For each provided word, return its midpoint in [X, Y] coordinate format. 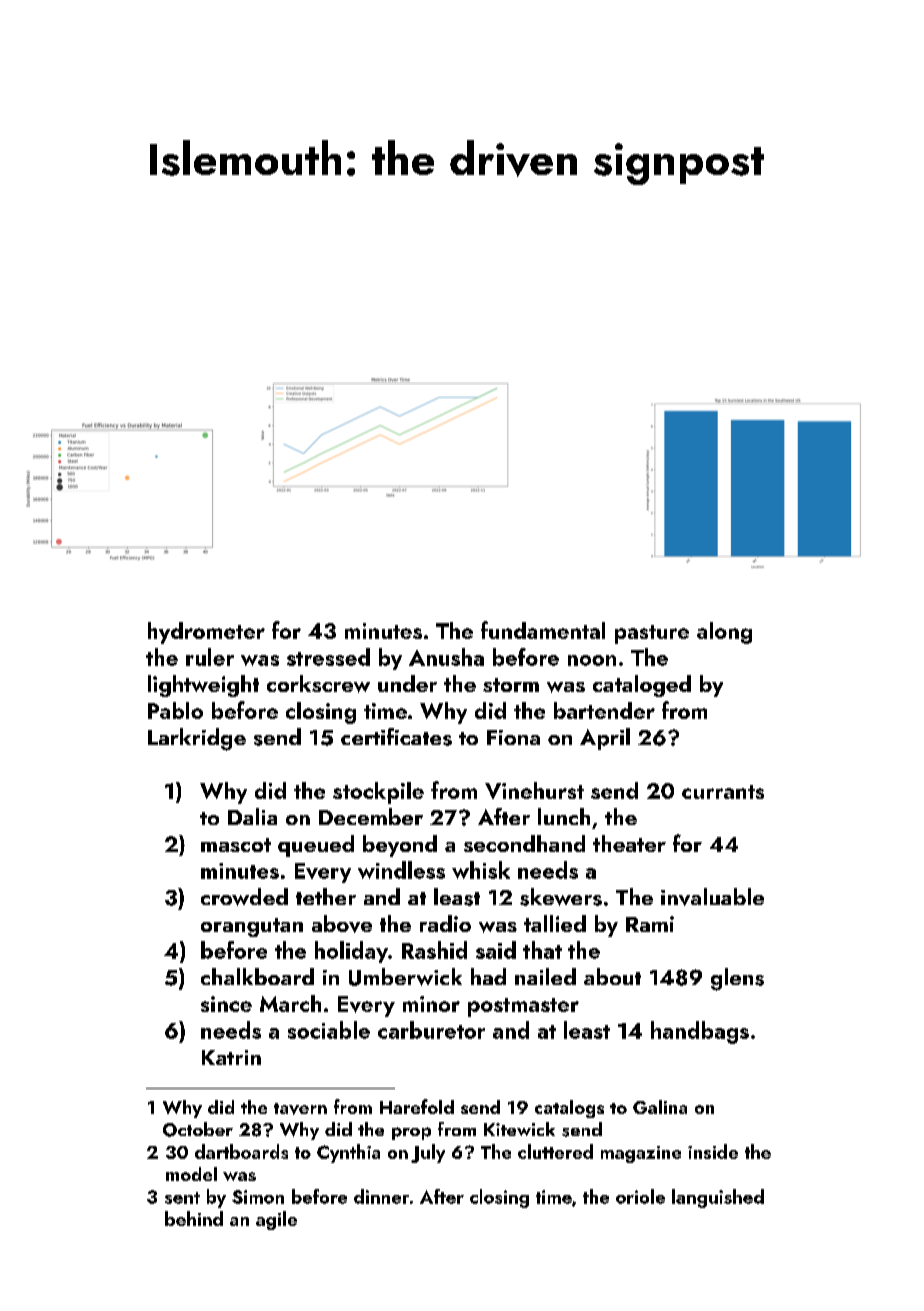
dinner [381, 1196]
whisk [481, 870]
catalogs [569, 1109]
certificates [396, 737]
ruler [210, 657]
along [724, 633]
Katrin [231, 1057]
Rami [650, 924]
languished [718, 1198]
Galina [660, 1107]
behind [194, 1218]
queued [316, 846]
